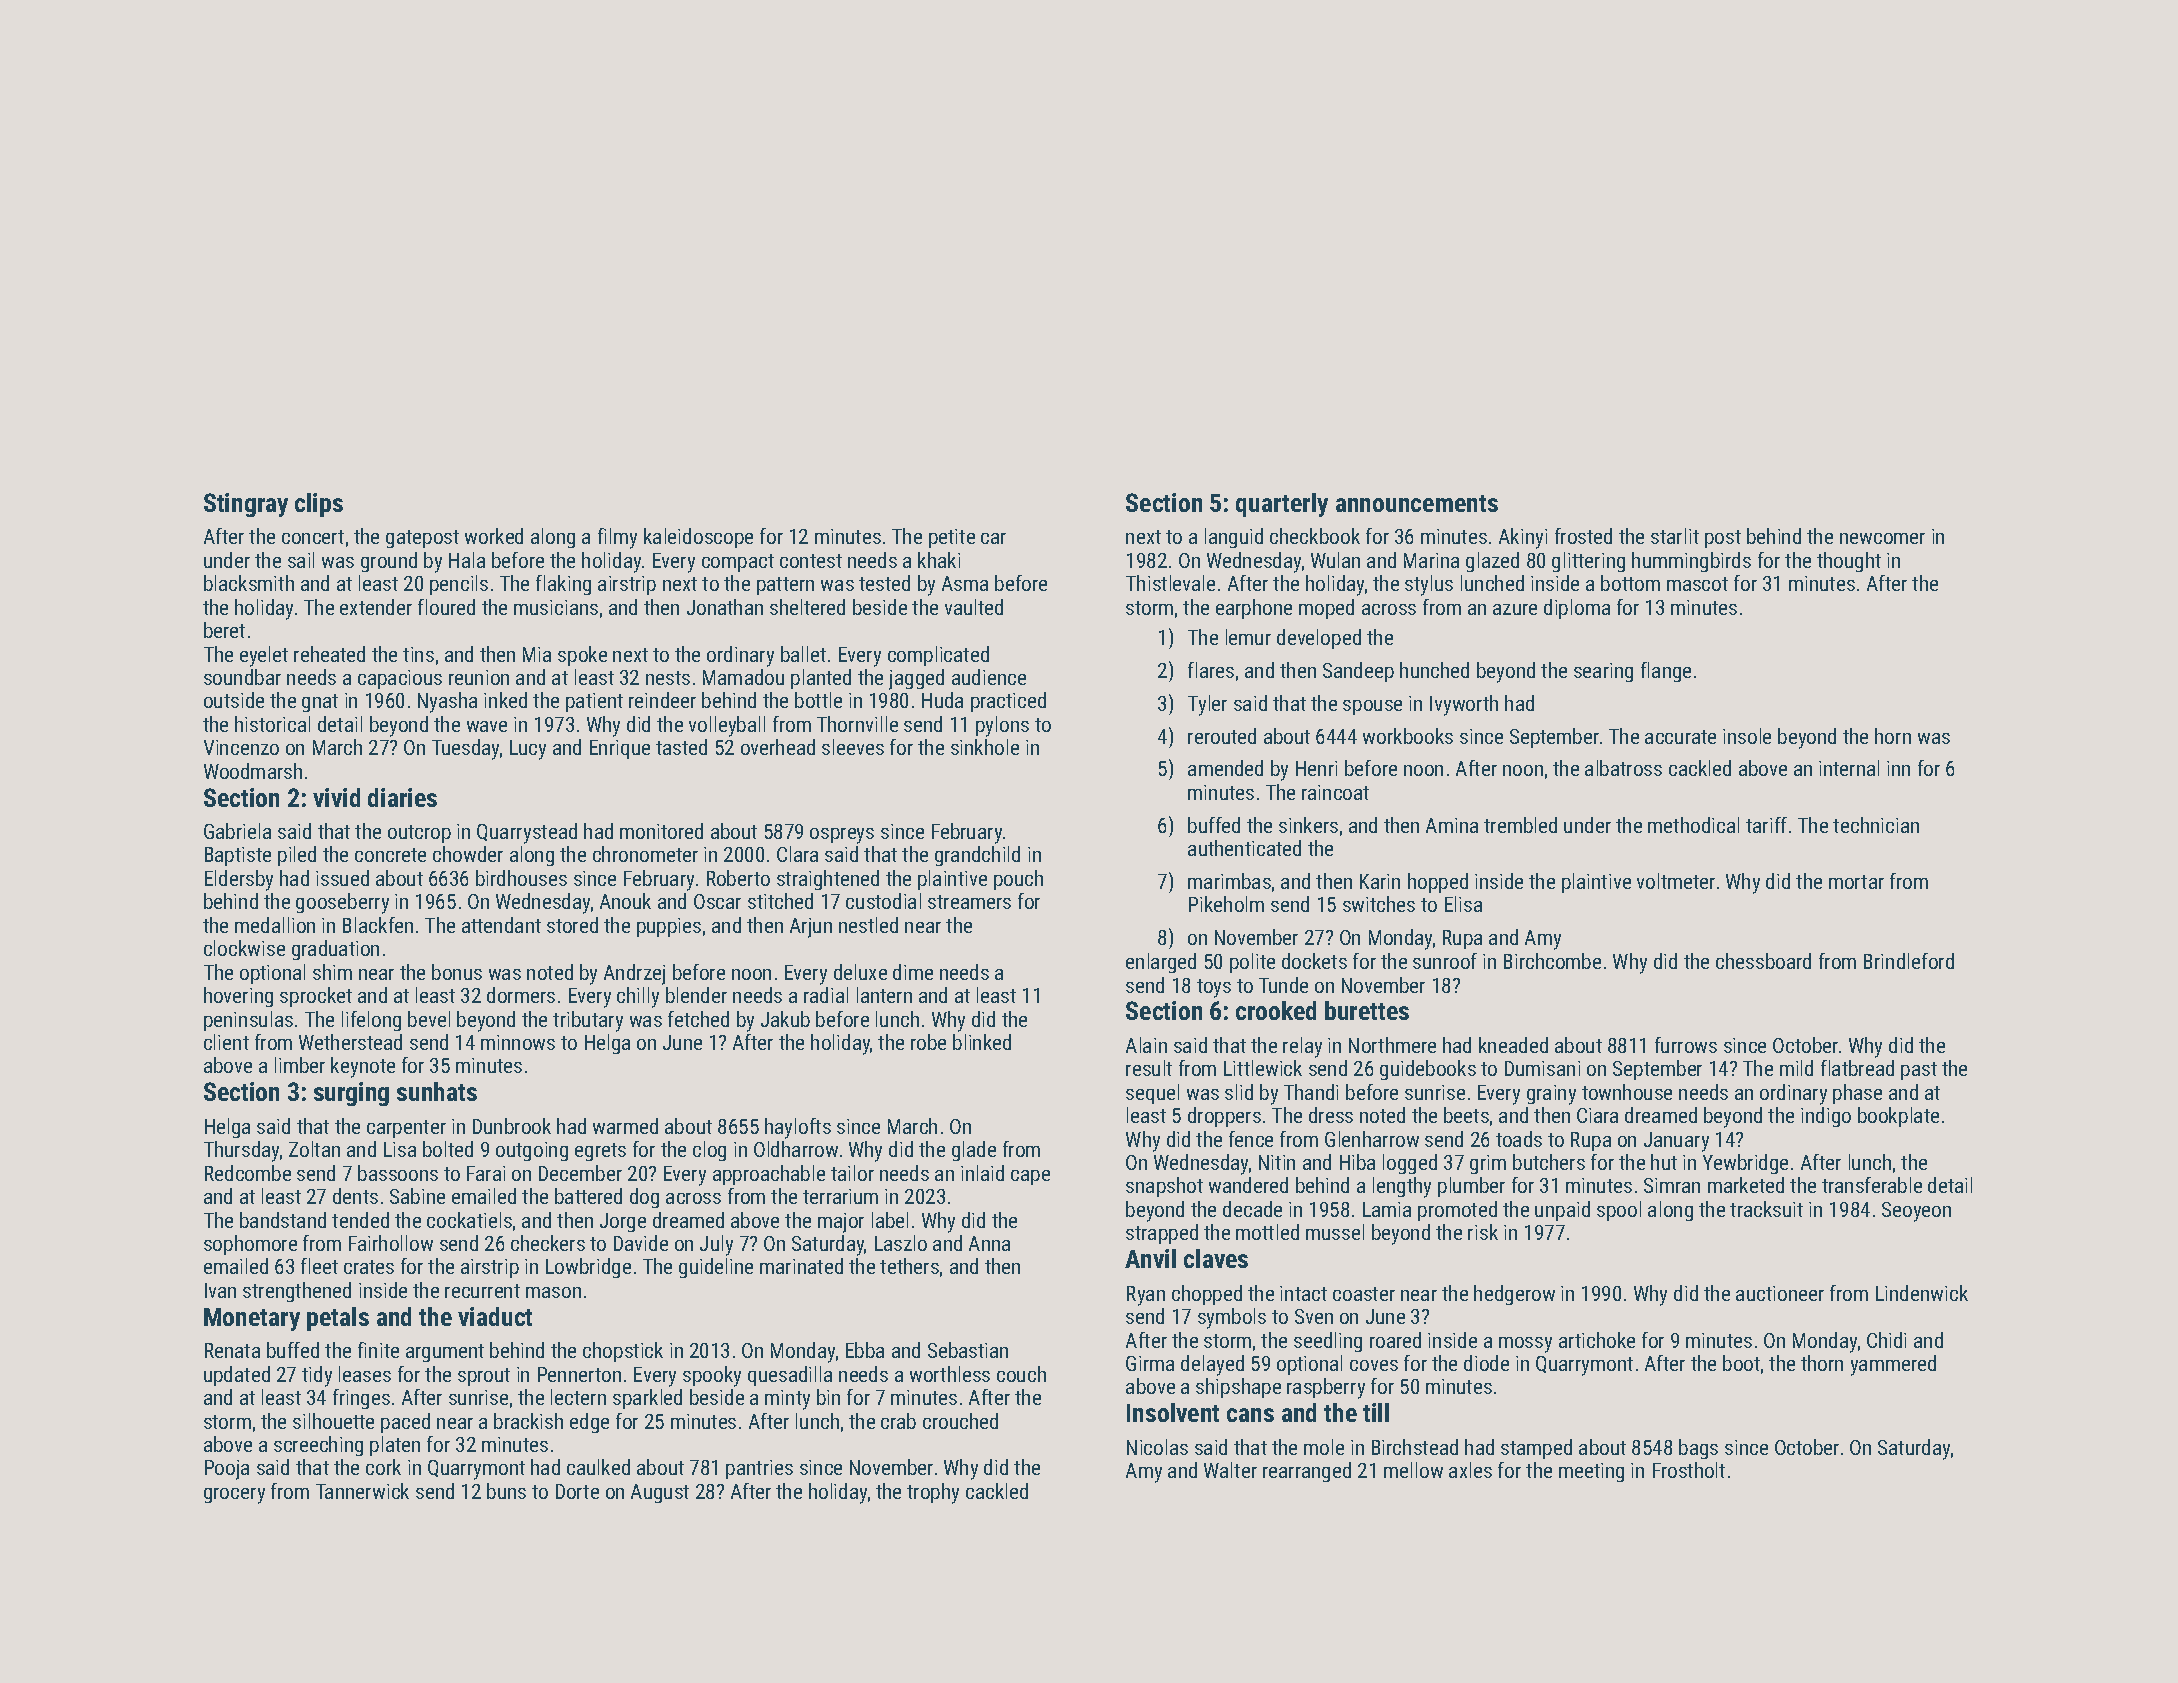 This page has width=2178, height=1683. What do you see at coordinates (241, 747) in the page?
I see `Vincenzo` at bounding box center [241, 747].
